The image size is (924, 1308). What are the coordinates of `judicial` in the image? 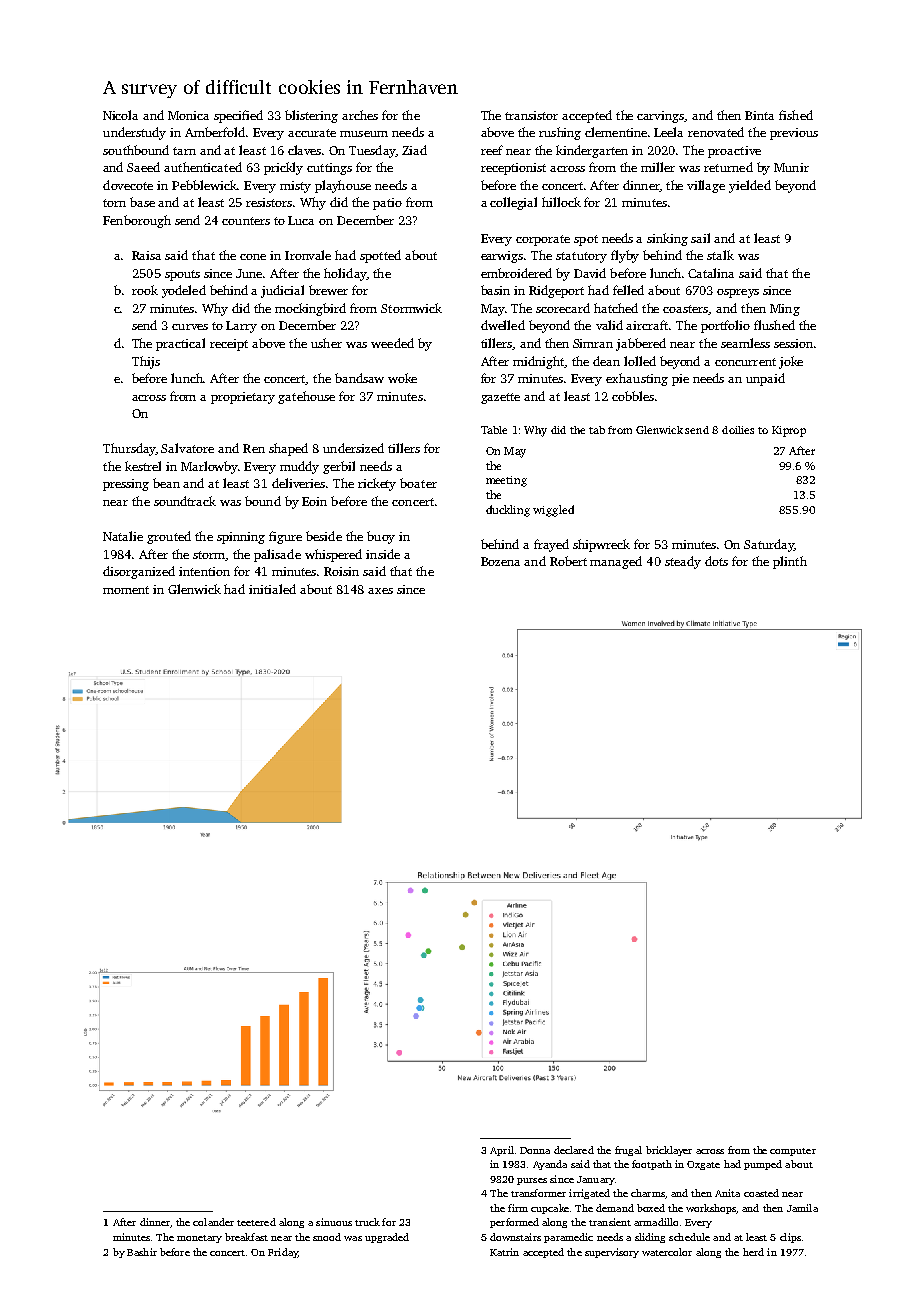 It's located at (282, 291).
